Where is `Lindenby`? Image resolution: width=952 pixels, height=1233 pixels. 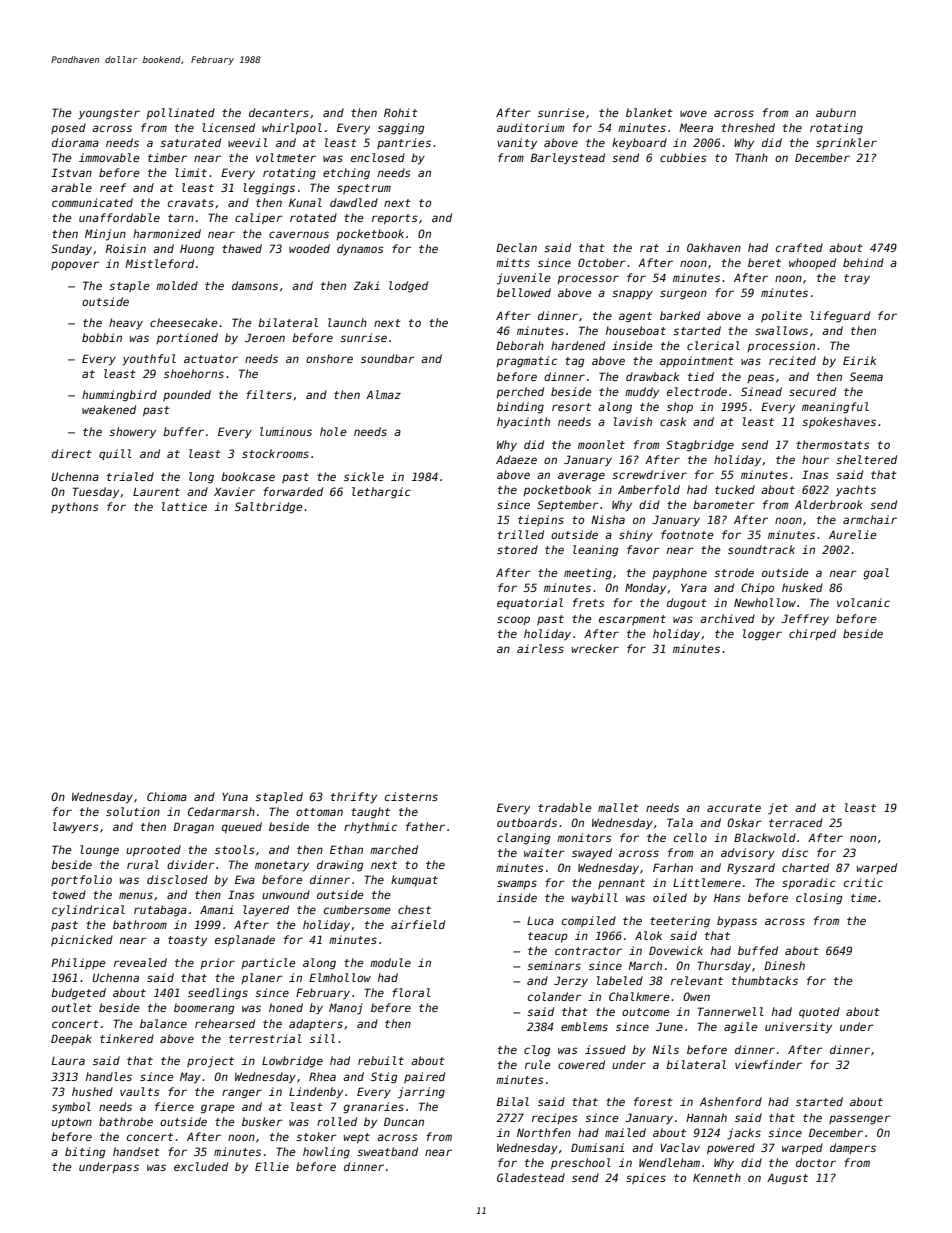
Lindenby is located at coordinates (316, 1093).
